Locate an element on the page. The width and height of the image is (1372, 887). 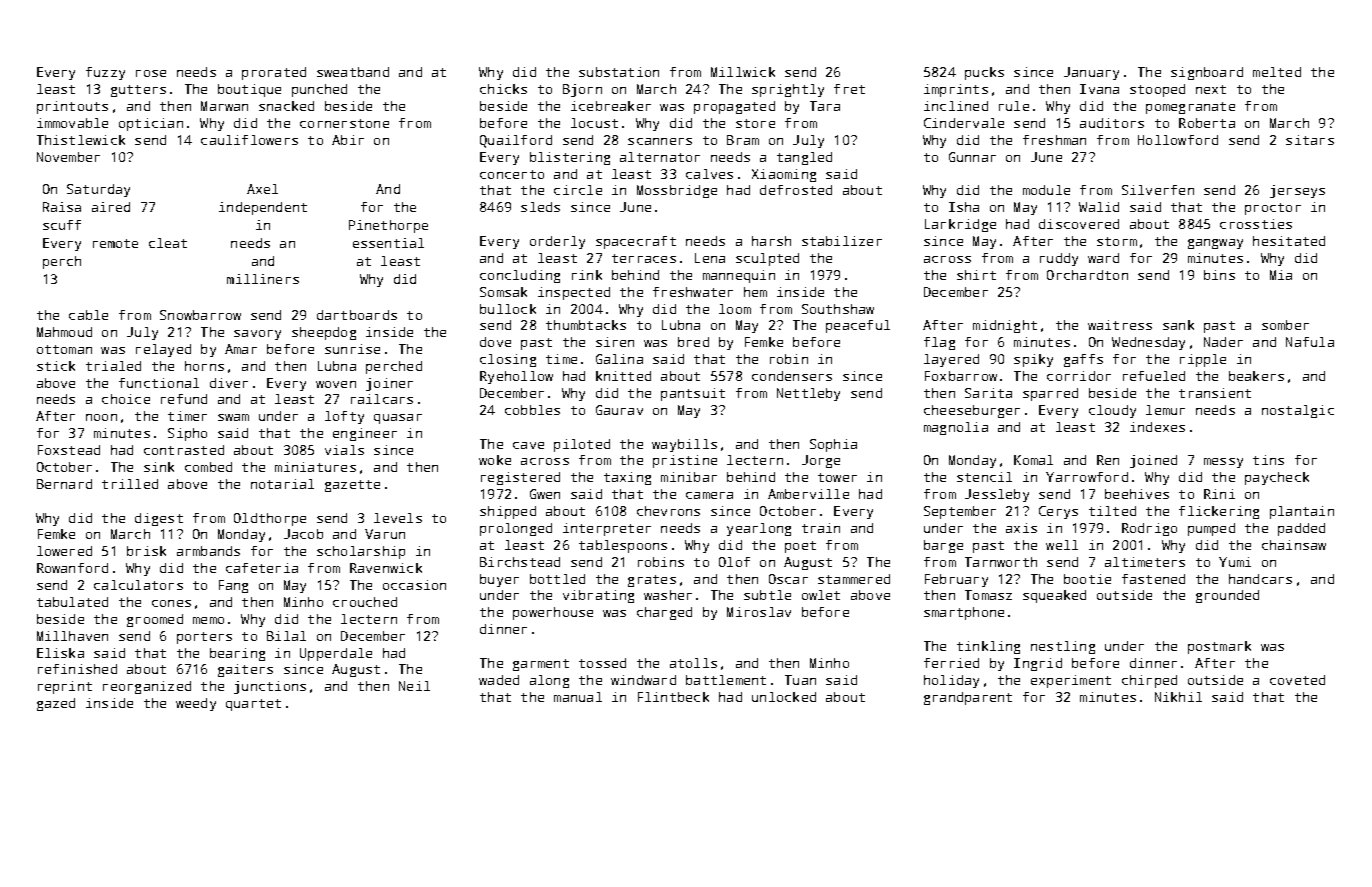
rose is located at coordinates (151, 73).
